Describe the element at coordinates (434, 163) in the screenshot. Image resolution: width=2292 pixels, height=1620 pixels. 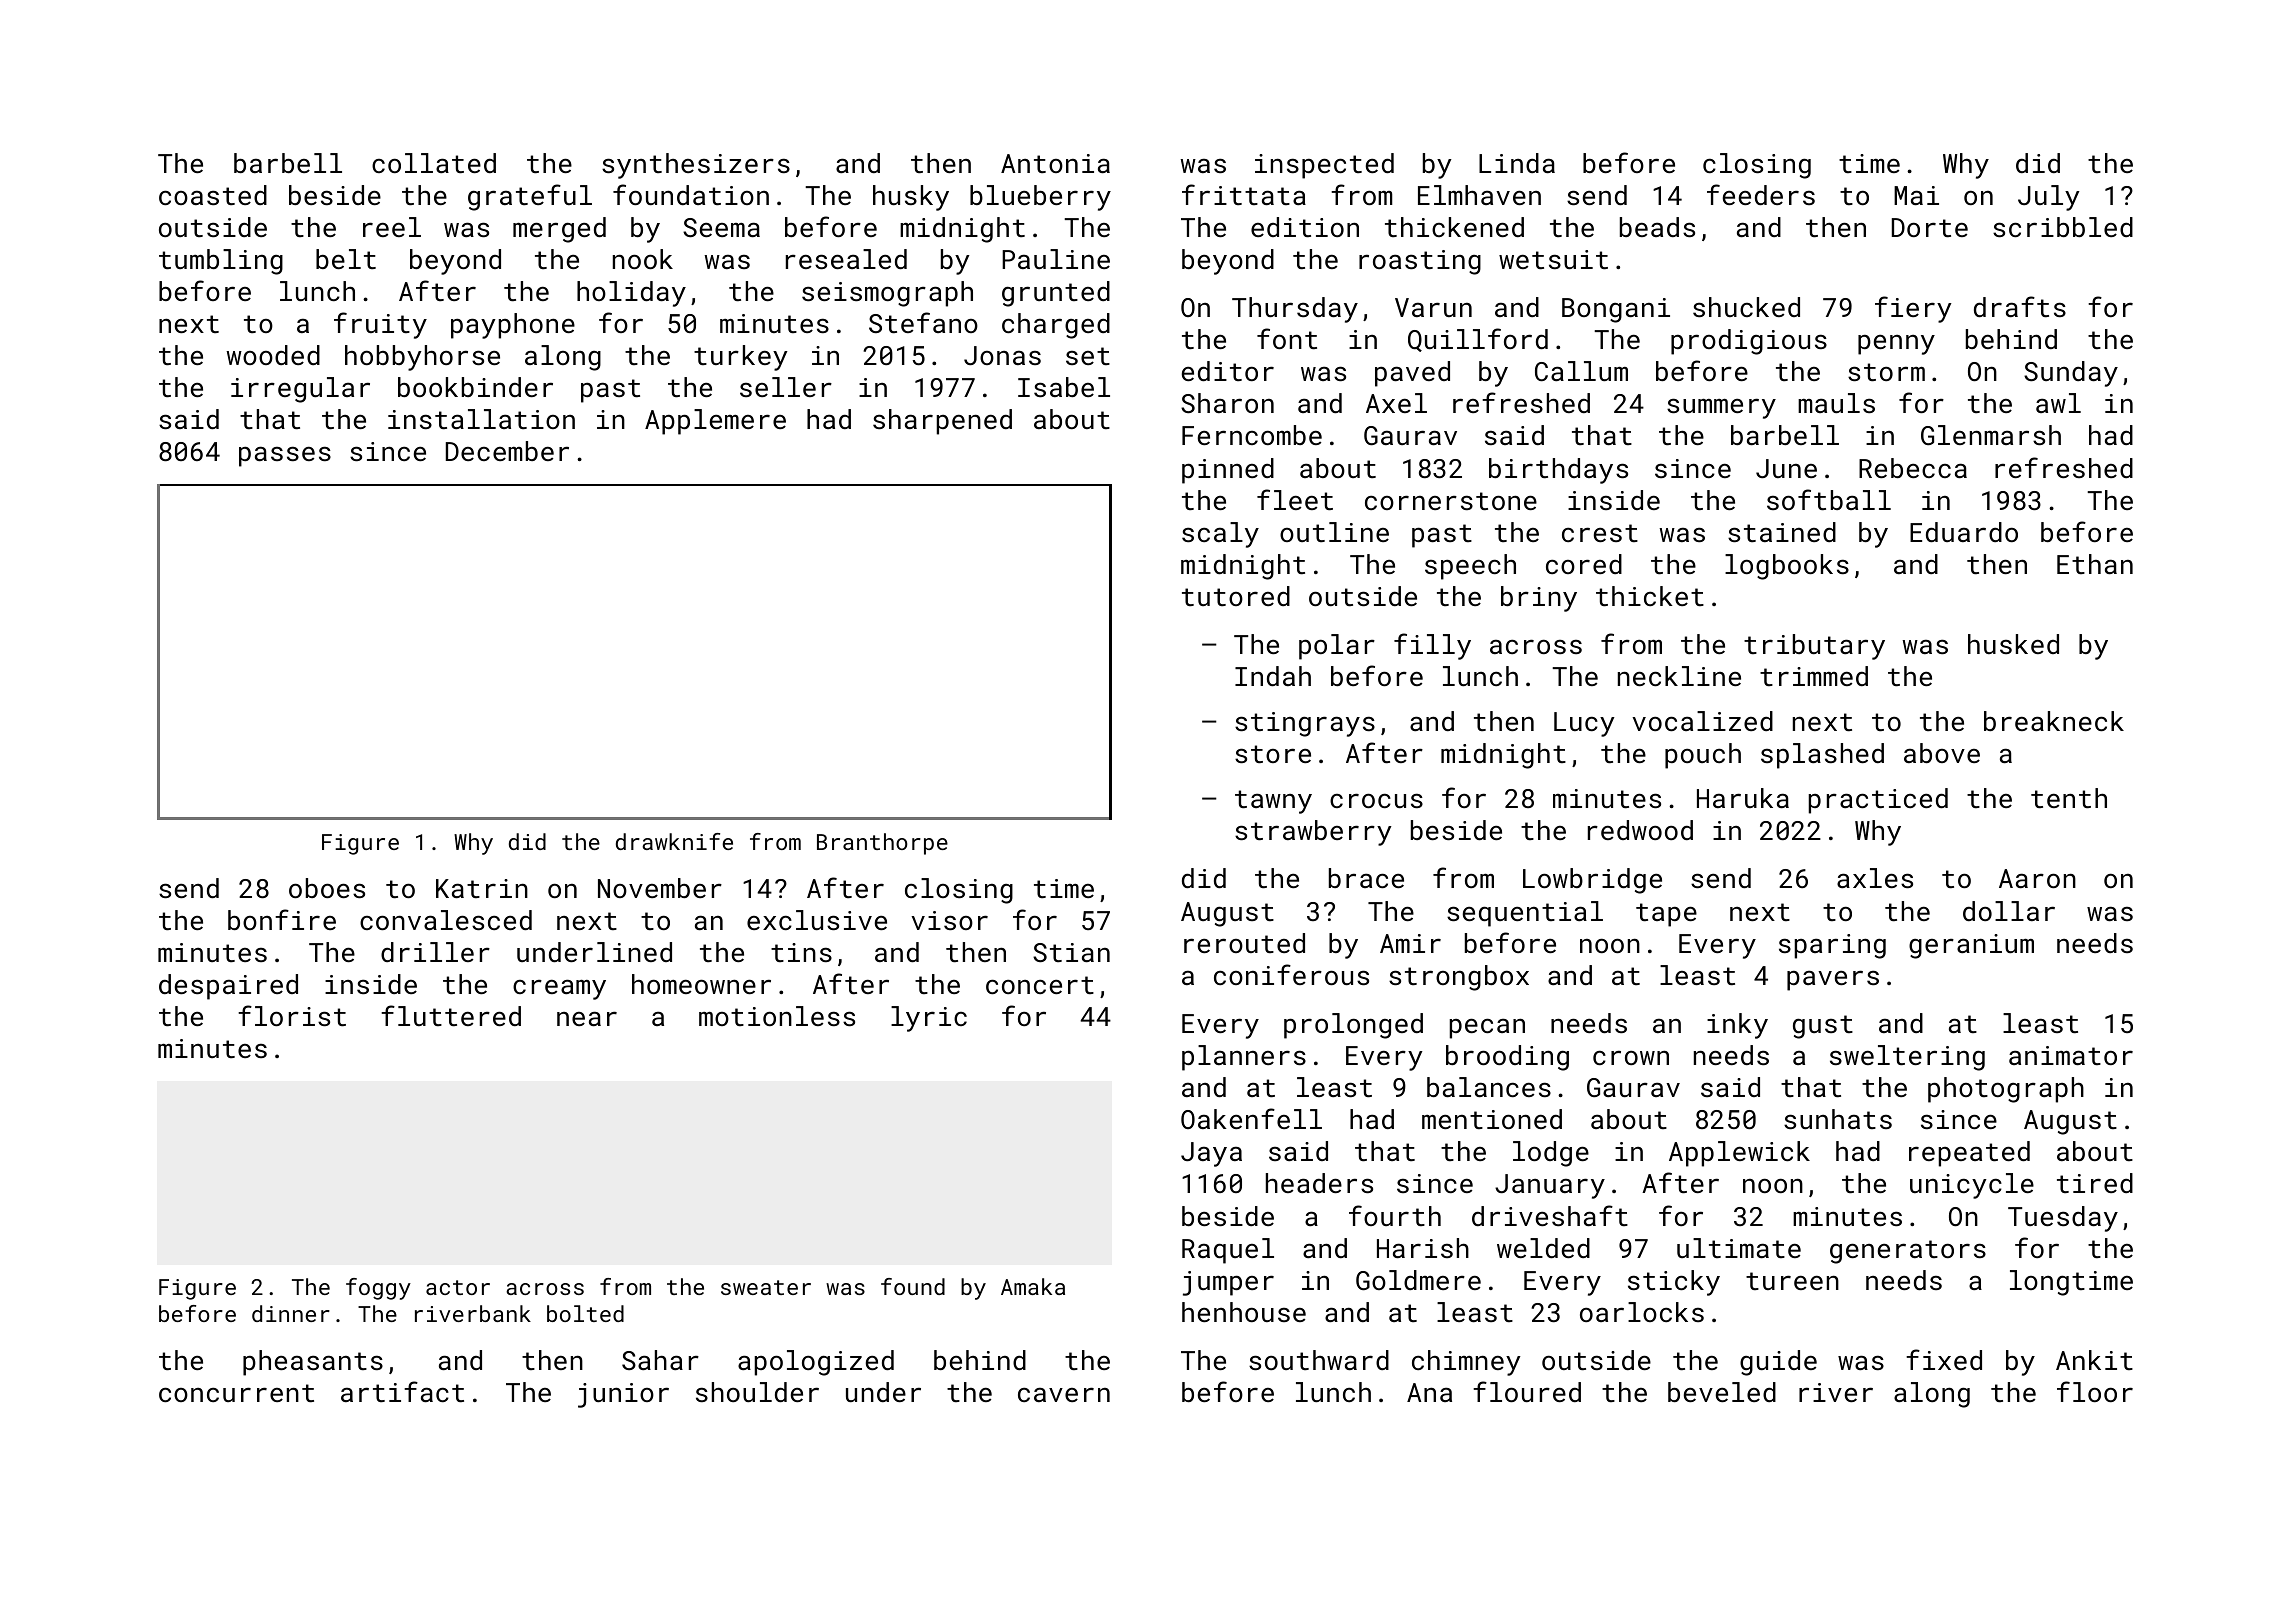
I see `collated` at that location.
